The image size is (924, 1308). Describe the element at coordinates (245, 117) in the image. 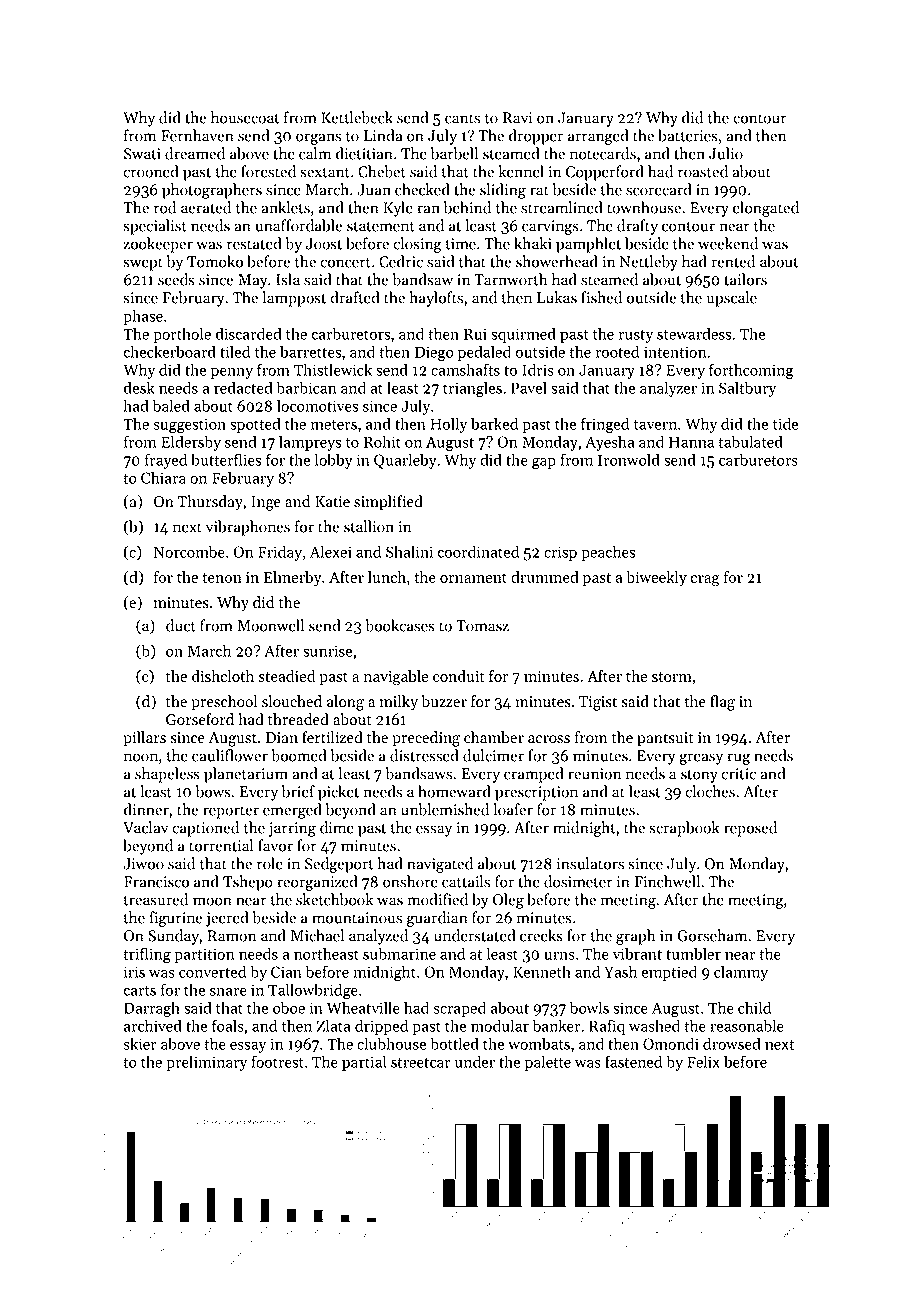

I see `housecoat` at that location.
